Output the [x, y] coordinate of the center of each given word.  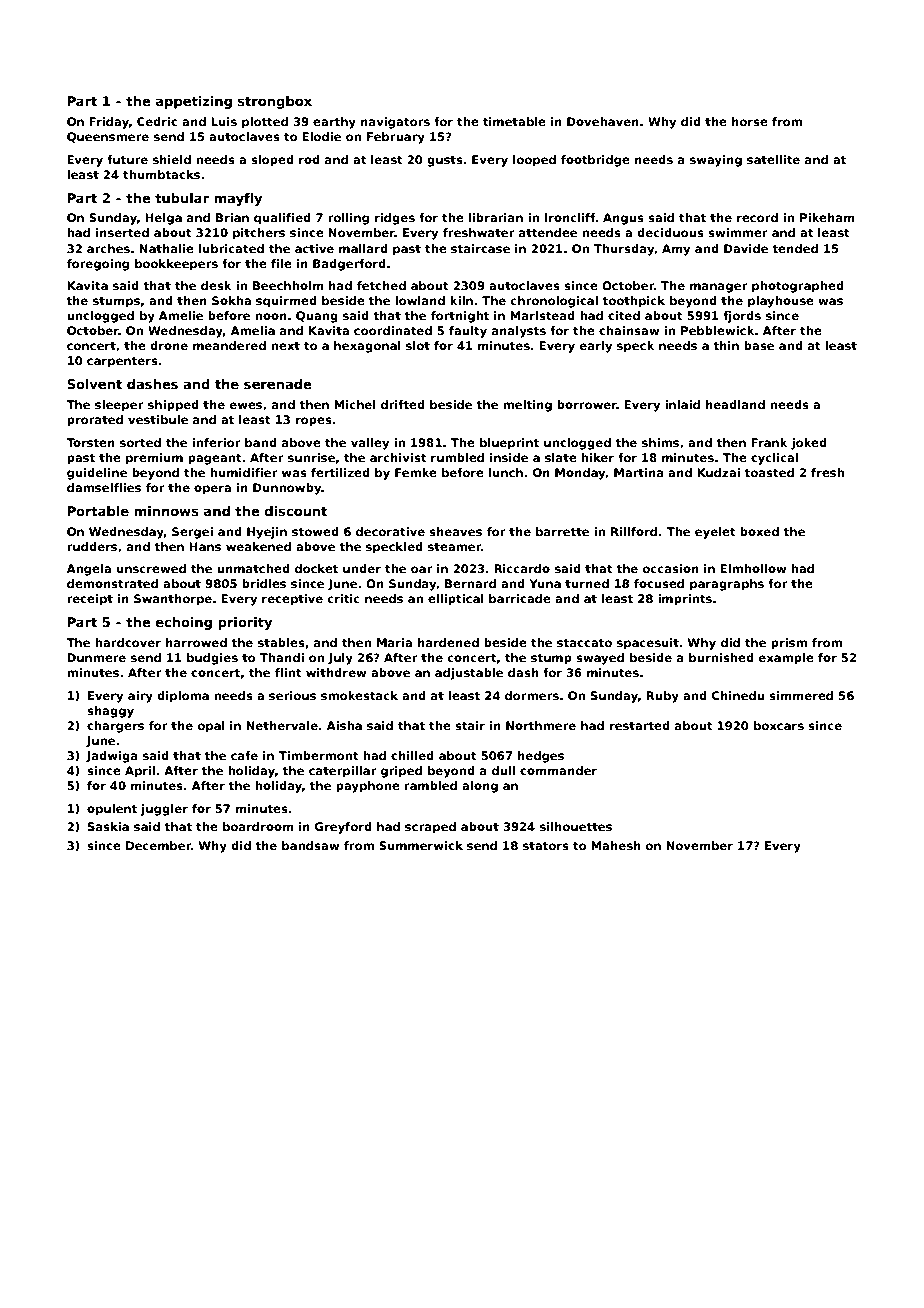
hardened [448, 642]
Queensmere [108, 137]
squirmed [286, 302]
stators [546, 846]
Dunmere [96, 657]
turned [587, 583]
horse [750, 121]
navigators [395, 123]
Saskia [108, 826]
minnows [166, 511]
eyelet [715, 533]
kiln [461, 300]
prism [789, 644]
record [757, 217]
